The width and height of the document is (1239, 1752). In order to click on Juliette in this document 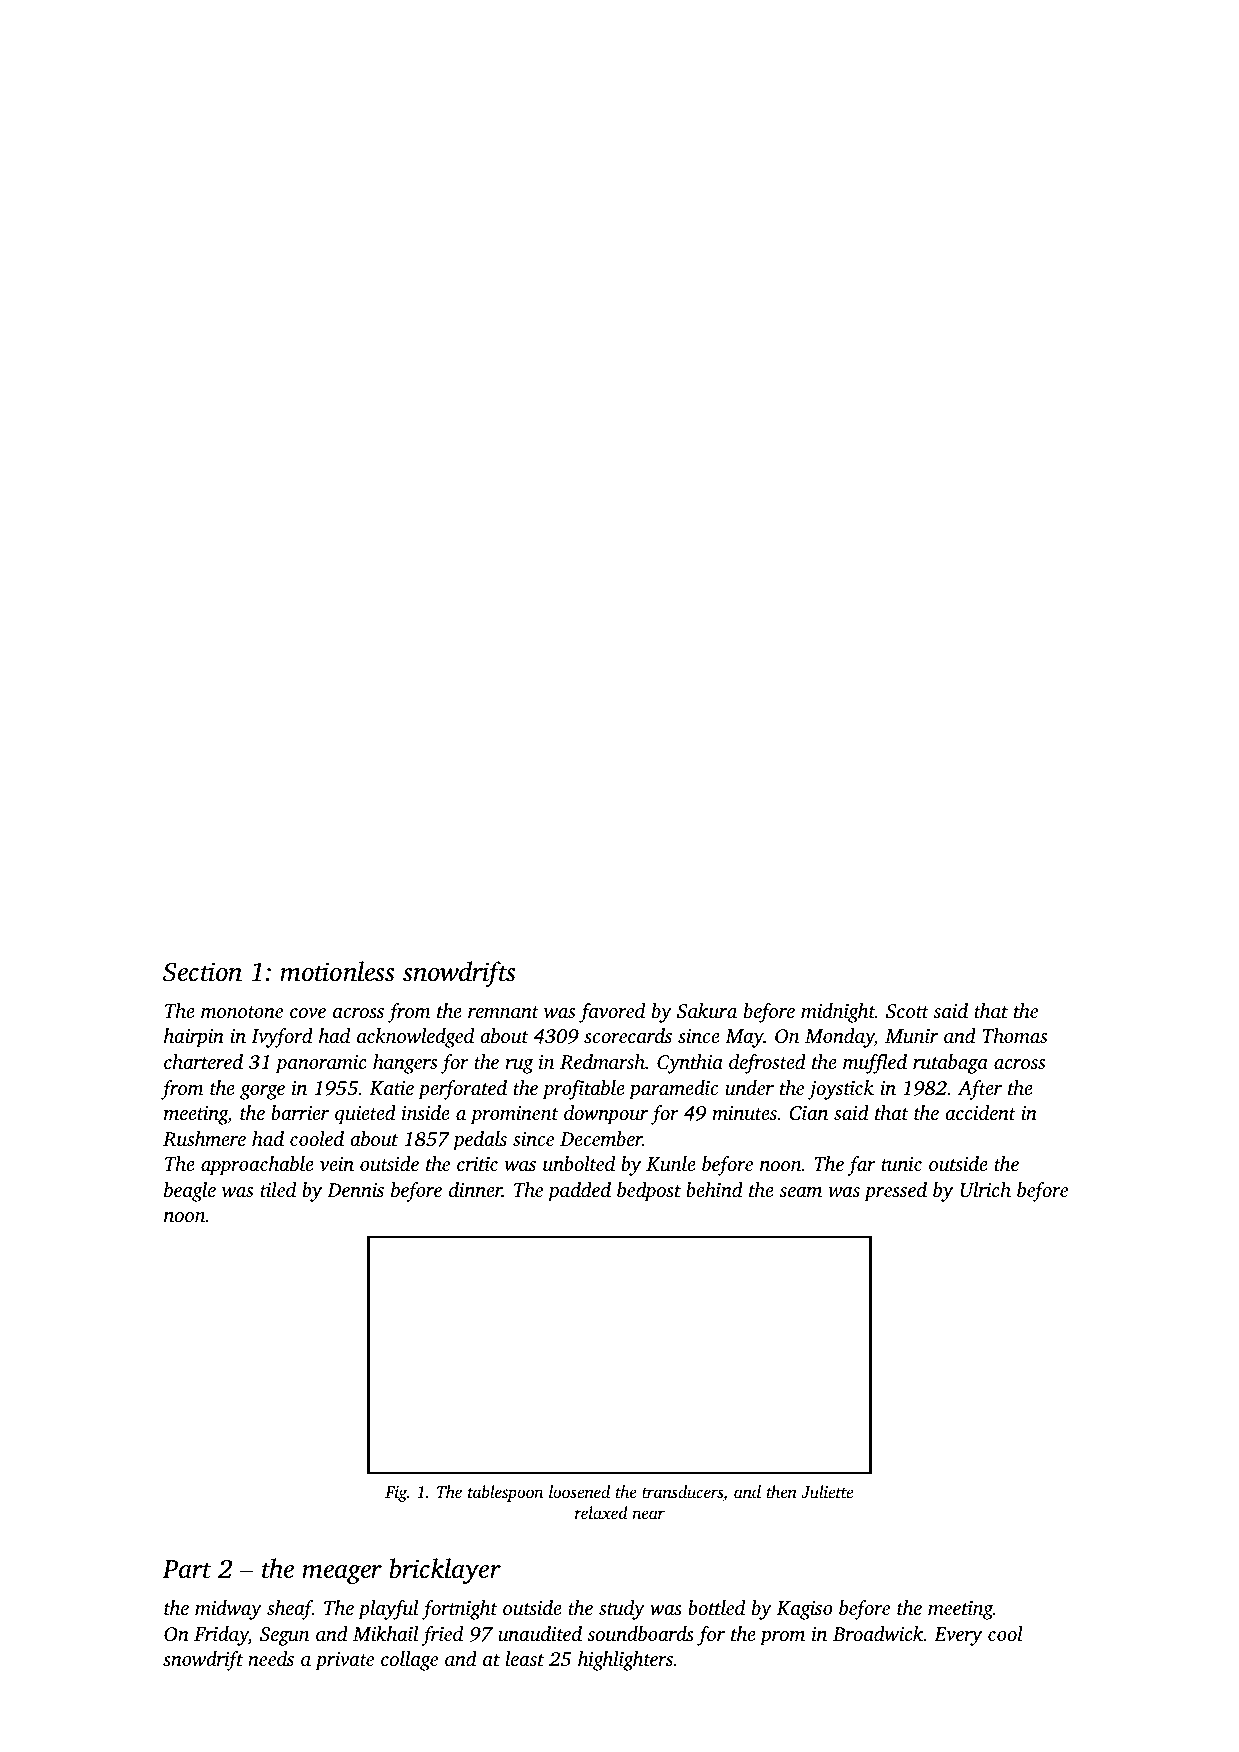, I will do `click(827, 1492)`.
